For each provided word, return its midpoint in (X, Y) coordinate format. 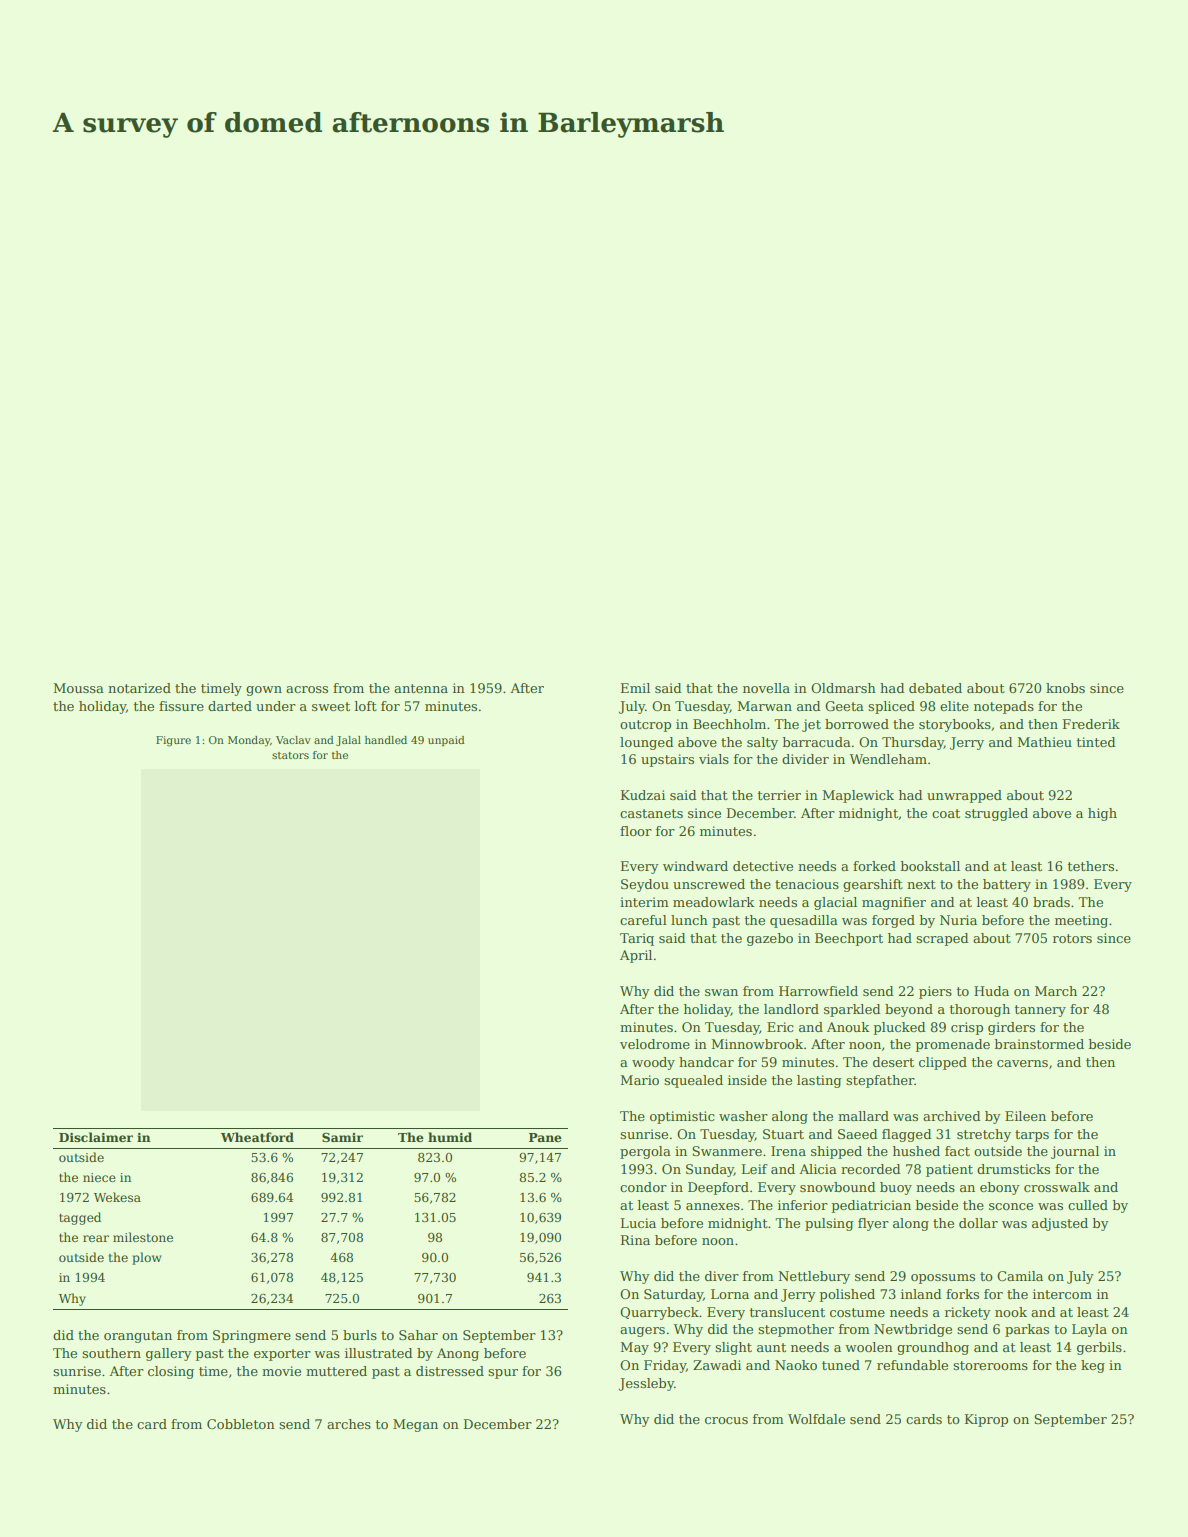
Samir (342, 1137)
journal (1075, 1152)
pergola (645, 1152)
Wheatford (257, 1137)
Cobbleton (241, 1424)
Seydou (645, 885)
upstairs (667, 760)
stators (290, 755)
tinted (1096, 742)
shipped (836, 1152)
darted (230, 706)
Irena (788, 1151)
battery (1007, 885)
